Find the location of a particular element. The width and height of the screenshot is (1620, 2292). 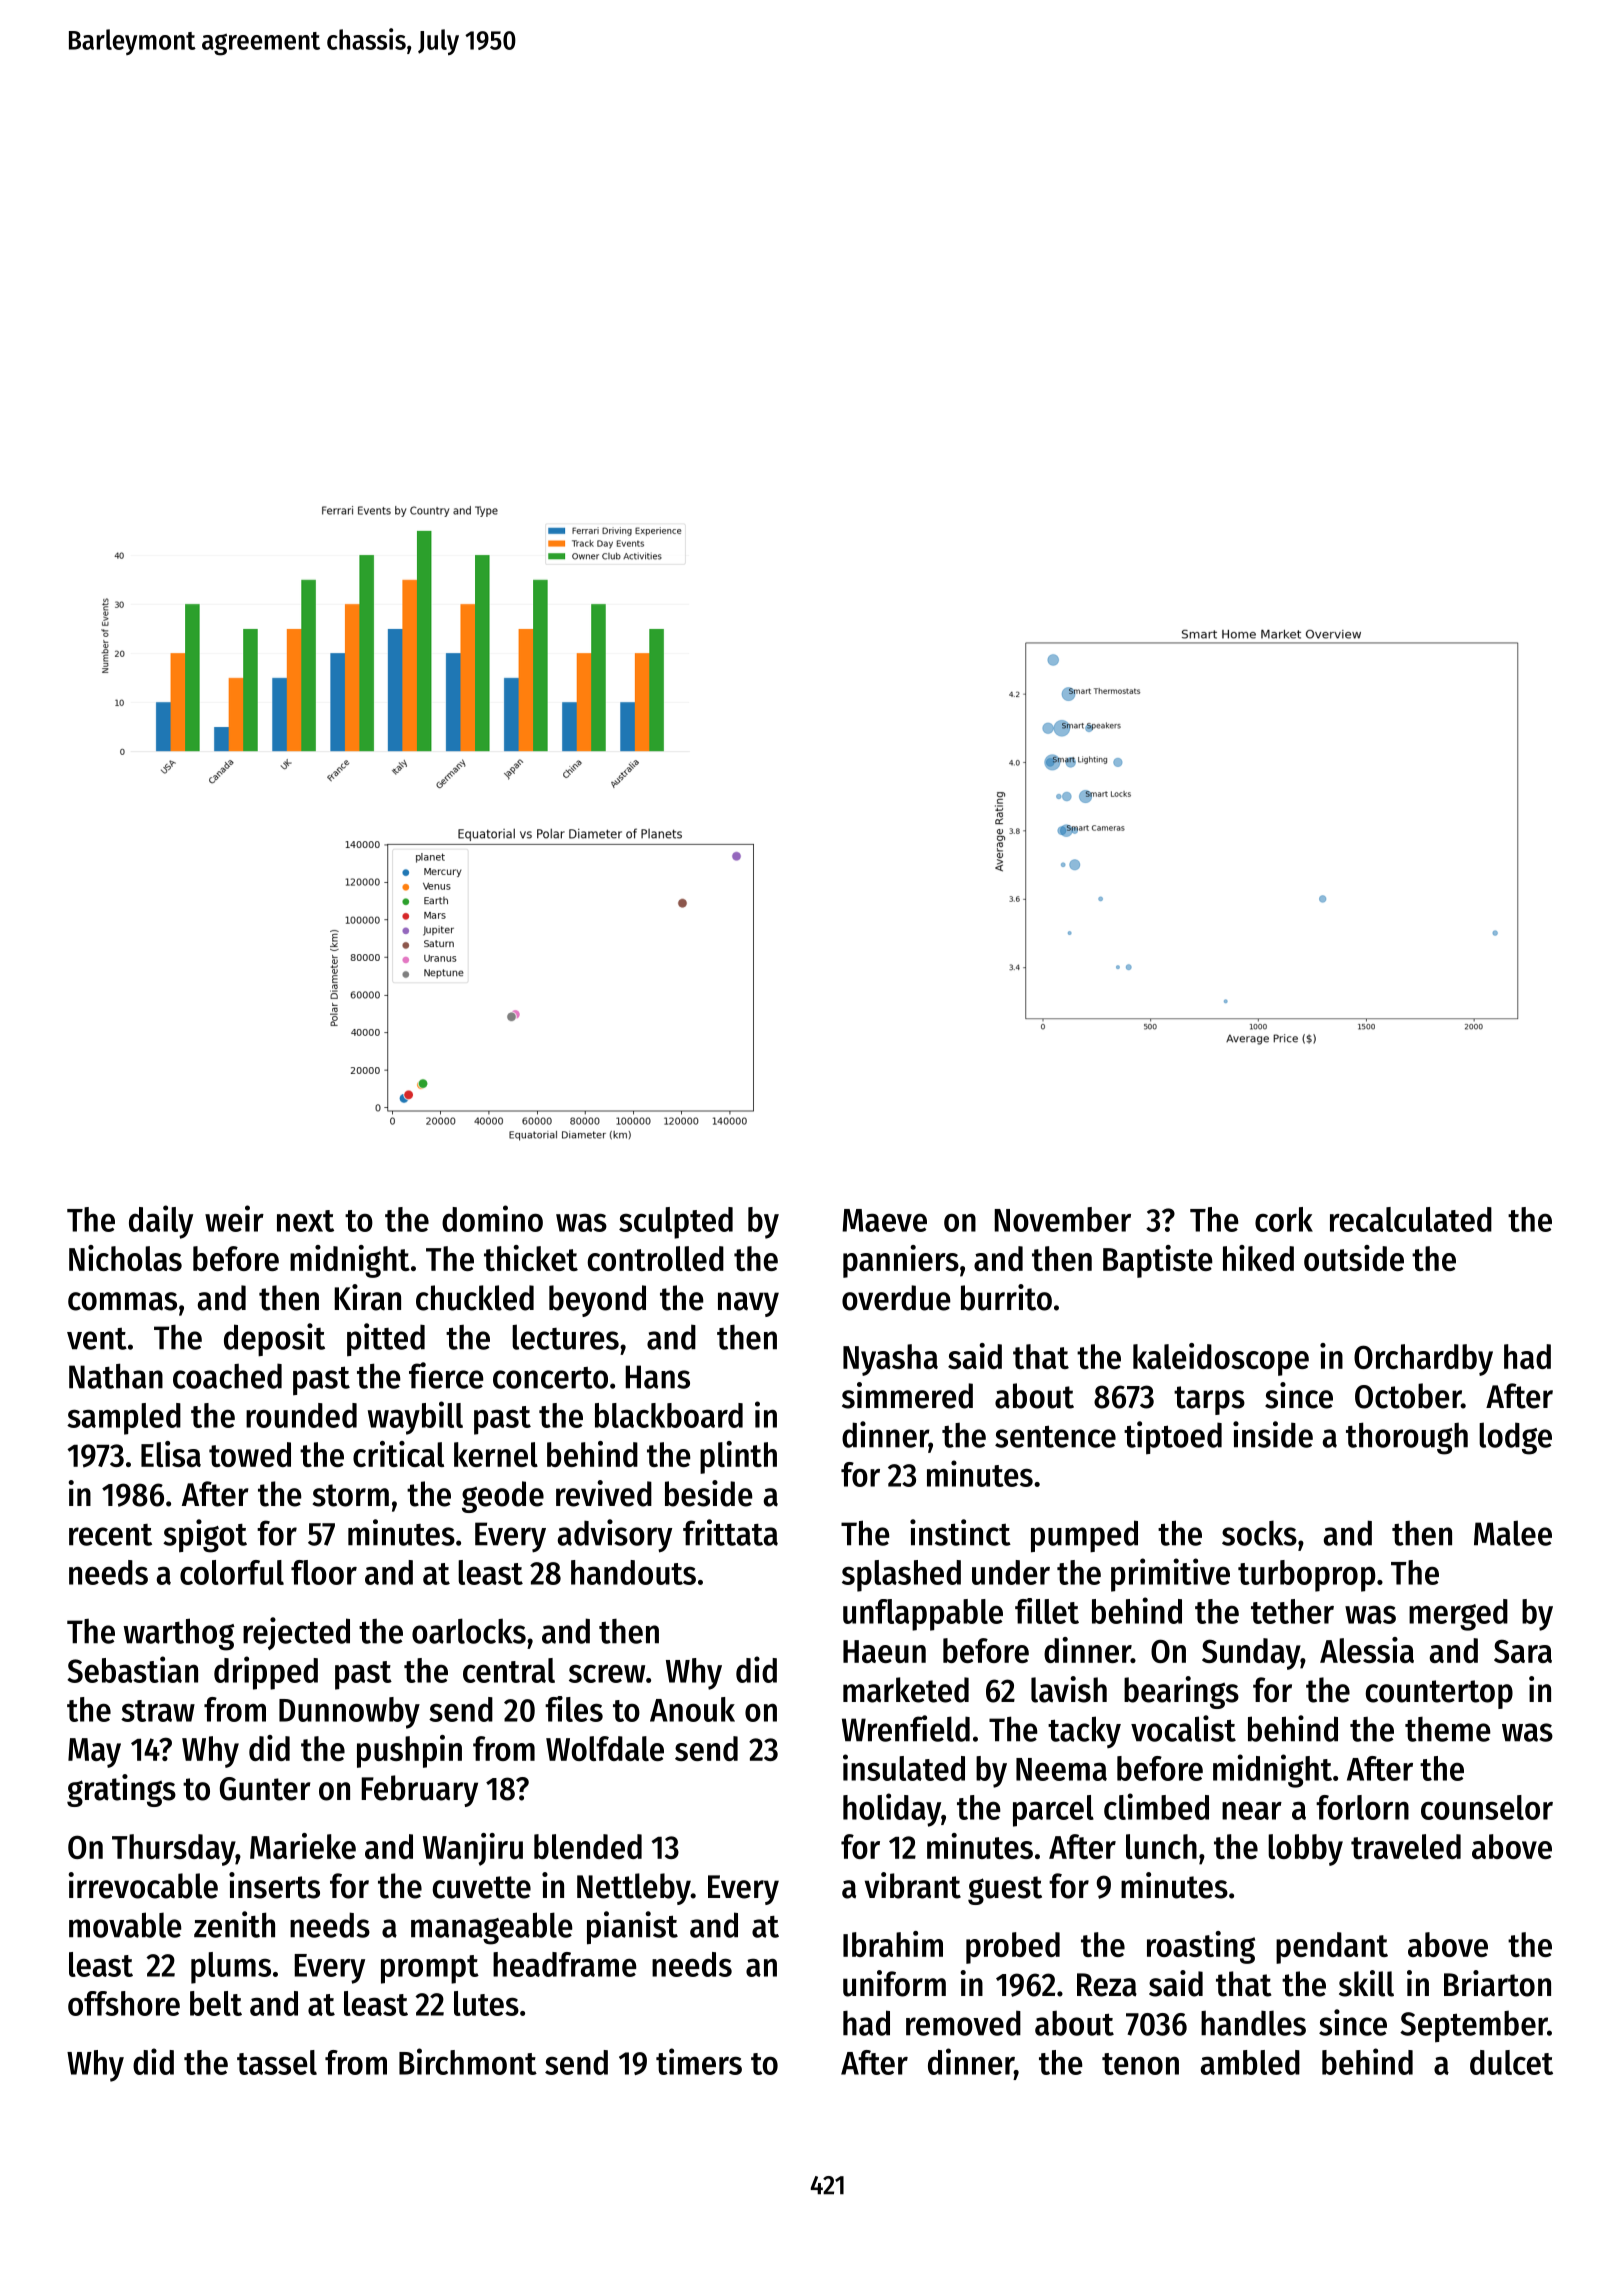

simmered is located at coordinates (907, 1395).
